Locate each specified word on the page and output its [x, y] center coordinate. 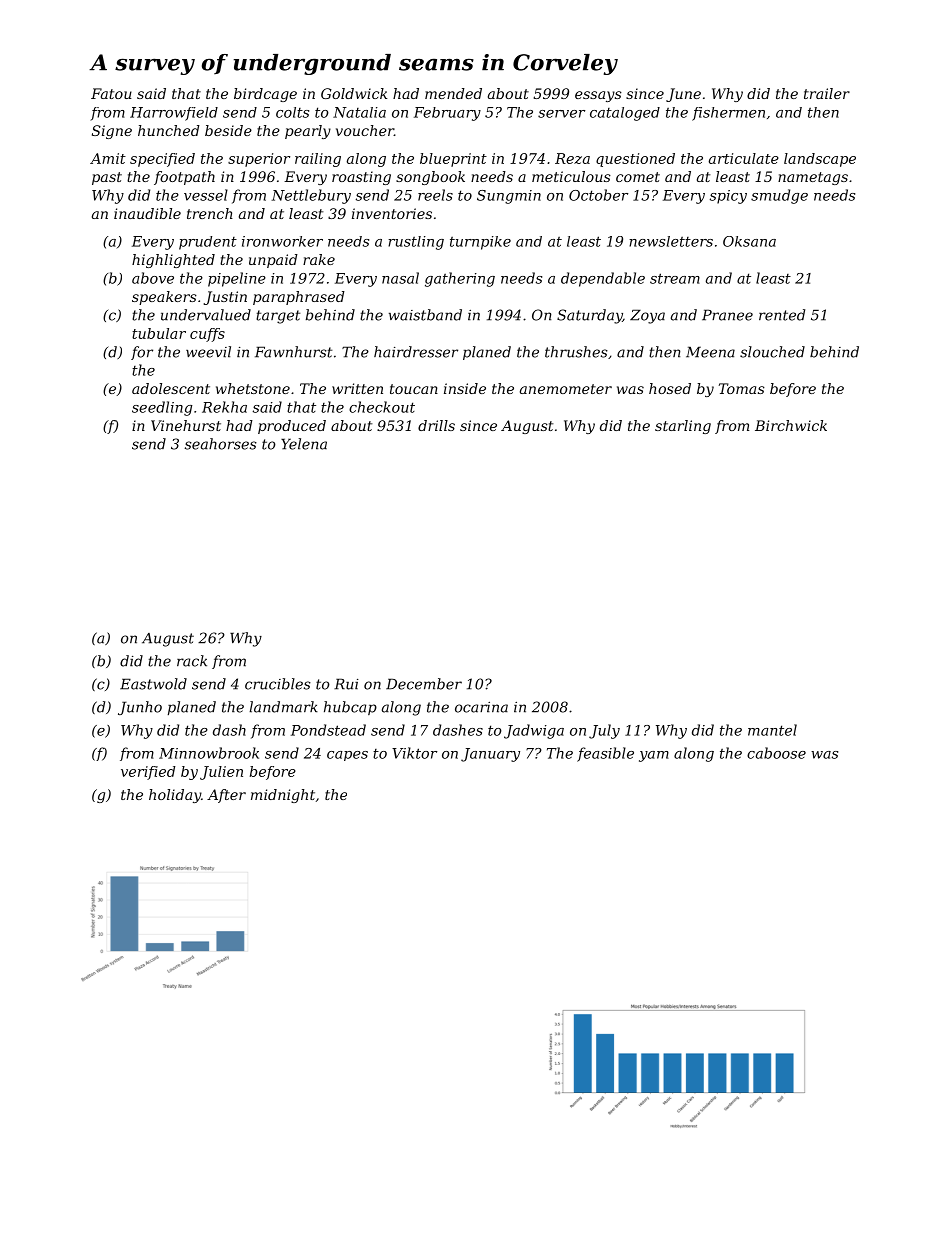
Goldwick [354, 93]
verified [148, 773]
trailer [827, 93]
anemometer [566, 389]
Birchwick [791, 425]
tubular [159, 333]
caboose [776, 753]
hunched [169, 130]
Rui [346, 684]
